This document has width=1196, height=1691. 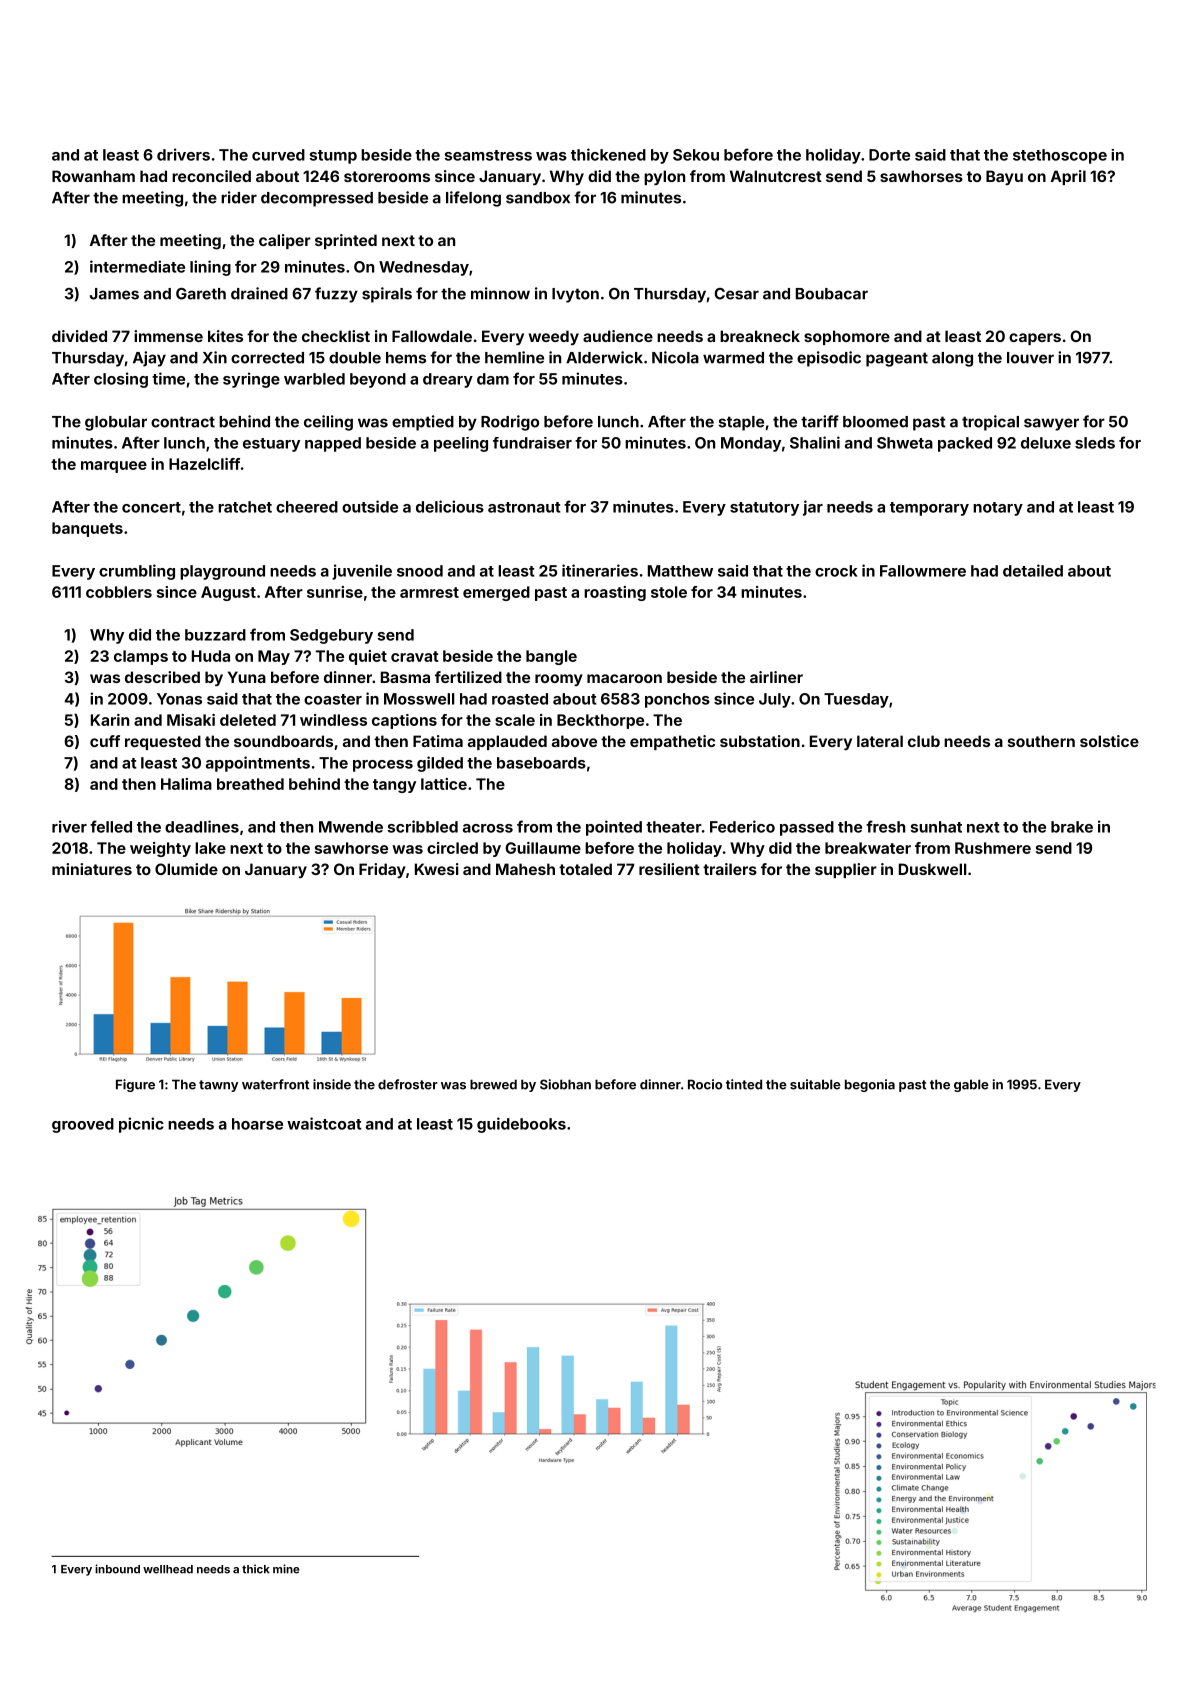 I want to click on Sekou, so click(x=696, y=155).
